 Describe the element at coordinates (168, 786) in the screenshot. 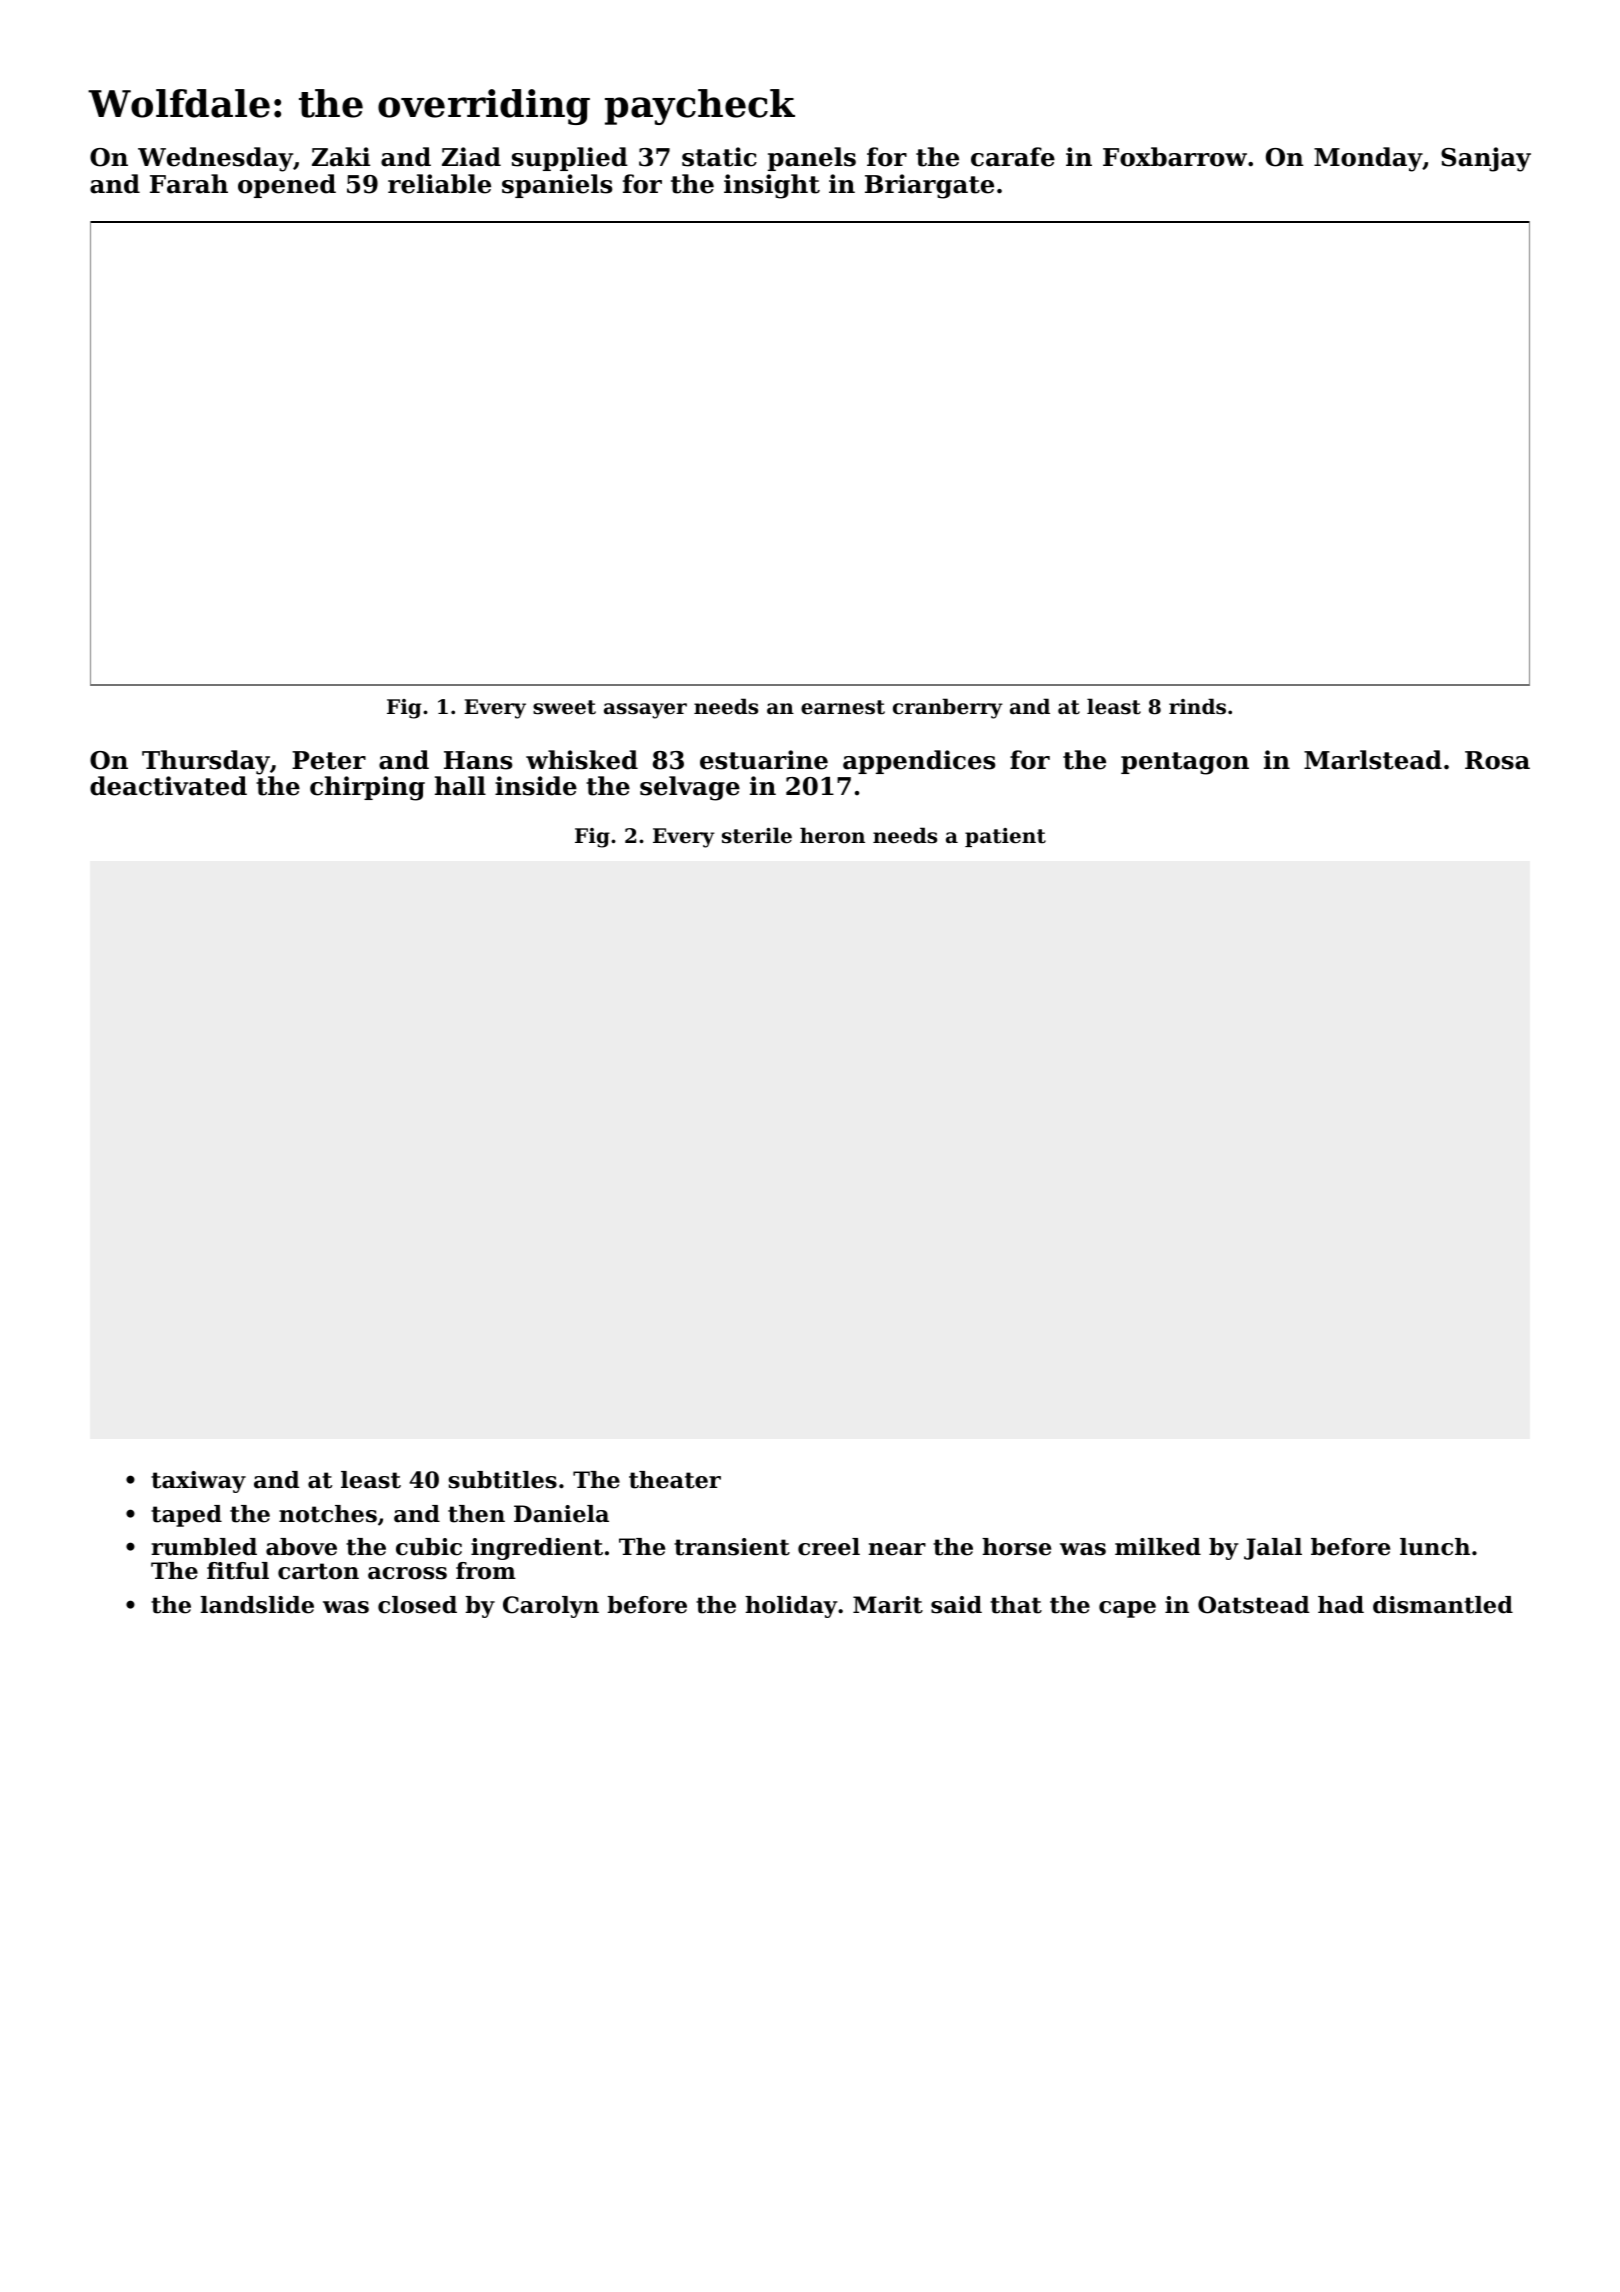

I see `deactivated` at that location.
